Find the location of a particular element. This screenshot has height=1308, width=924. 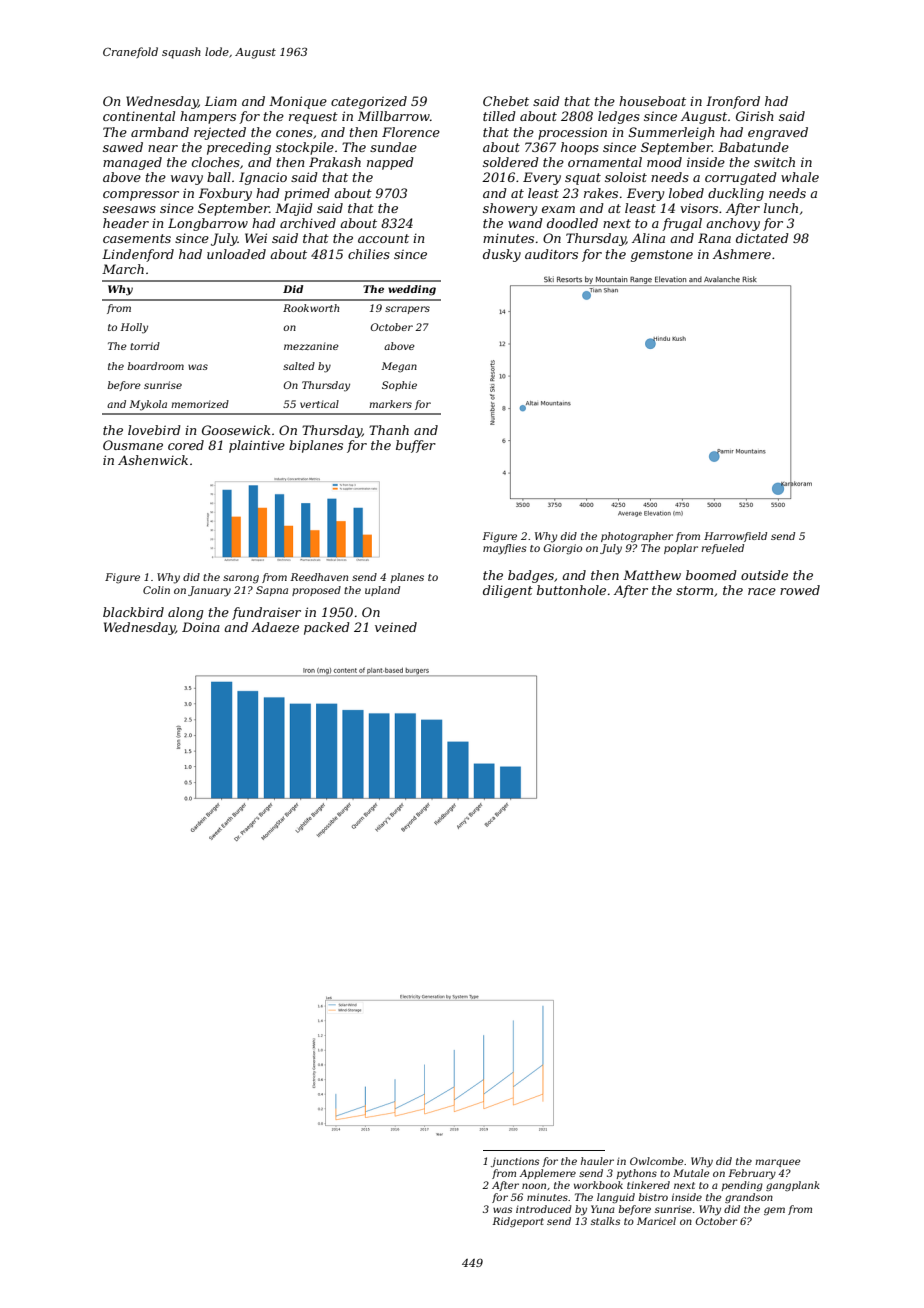

Liam is located at coordinates (221, 101).
